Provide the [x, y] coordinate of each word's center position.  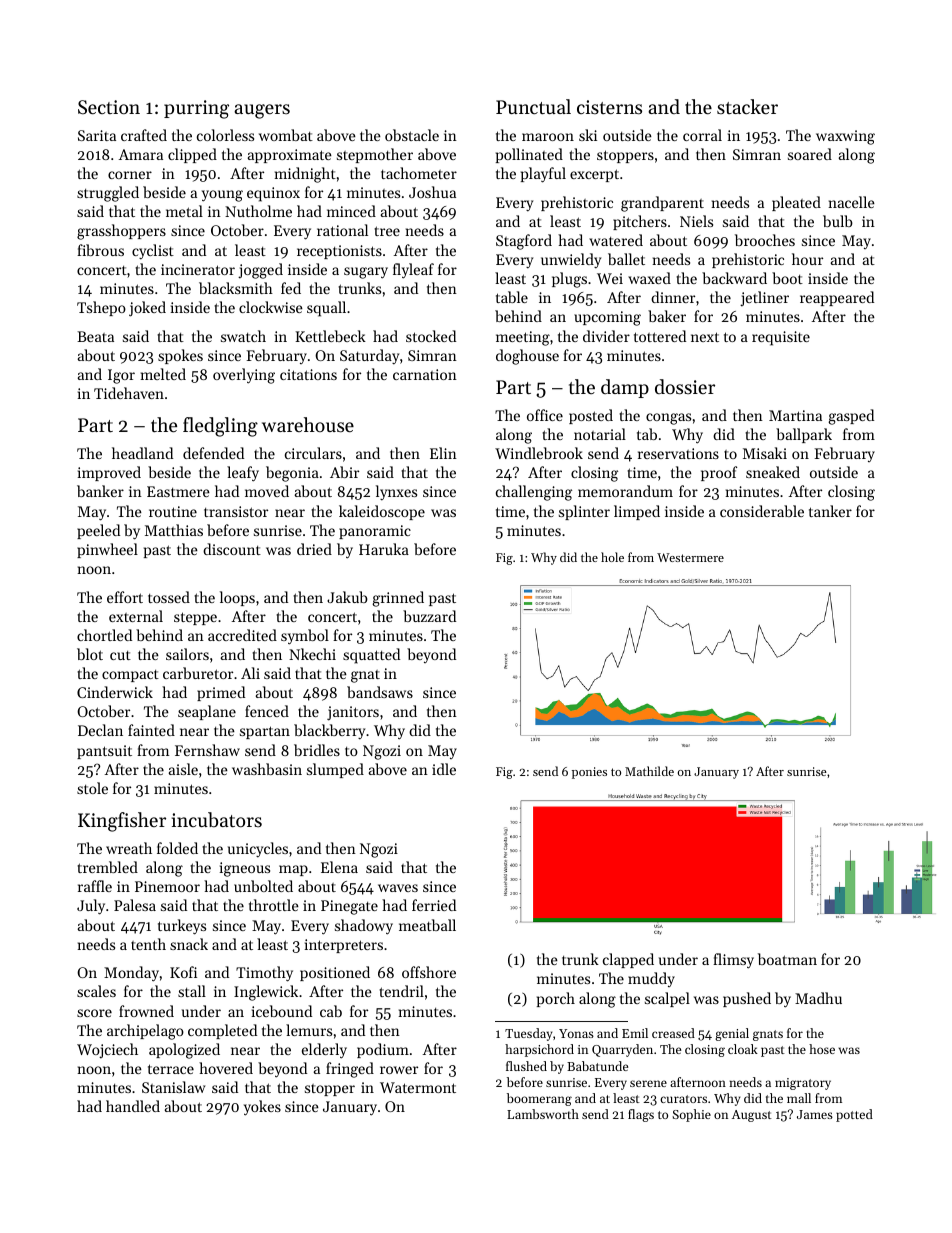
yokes [262, 1108]
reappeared [837, 298]
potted [854, 1115]
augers [262, 111]
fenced [267, 711]
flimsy [733, 961]
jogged [260, 271]
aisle [183, 769]
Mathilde [649, 771]
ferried [434, 905]
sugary [366, 273]
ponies [589, 773]
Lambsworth [543, 1114]
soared [810, 154]
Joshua [432, 192]
